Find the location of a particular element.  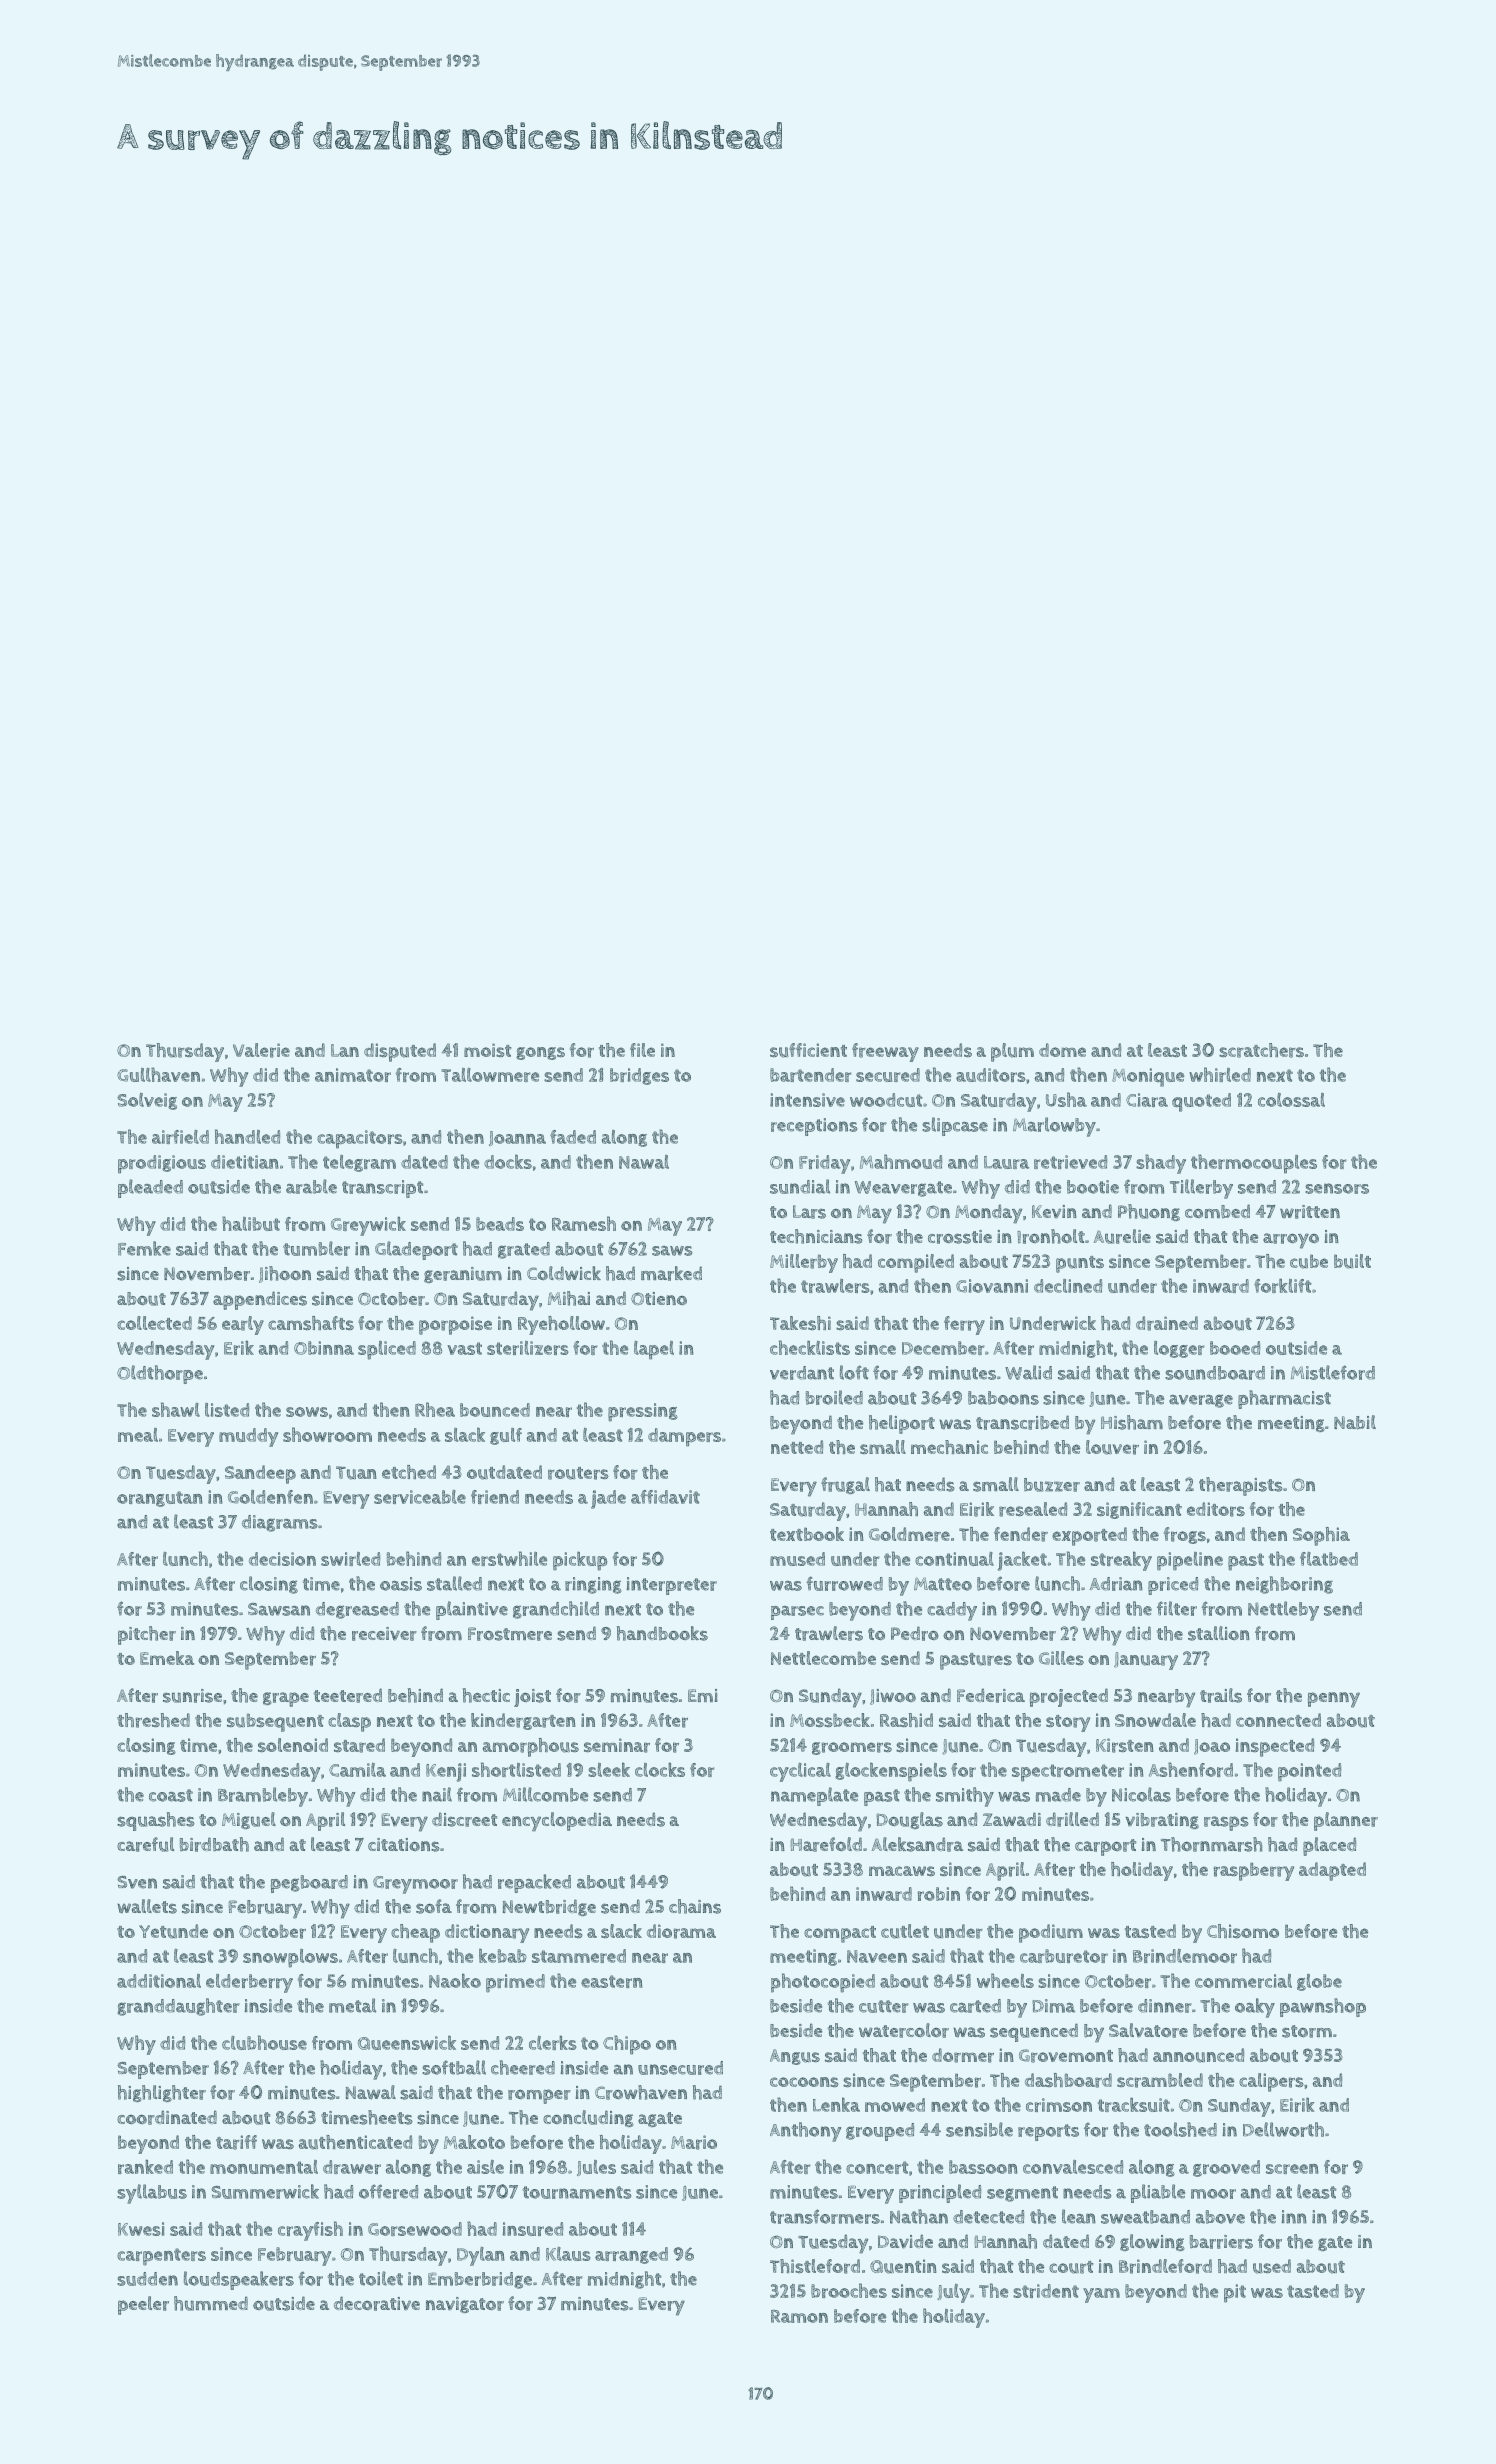

Jihoon is located at coordinates (285, 1274).
